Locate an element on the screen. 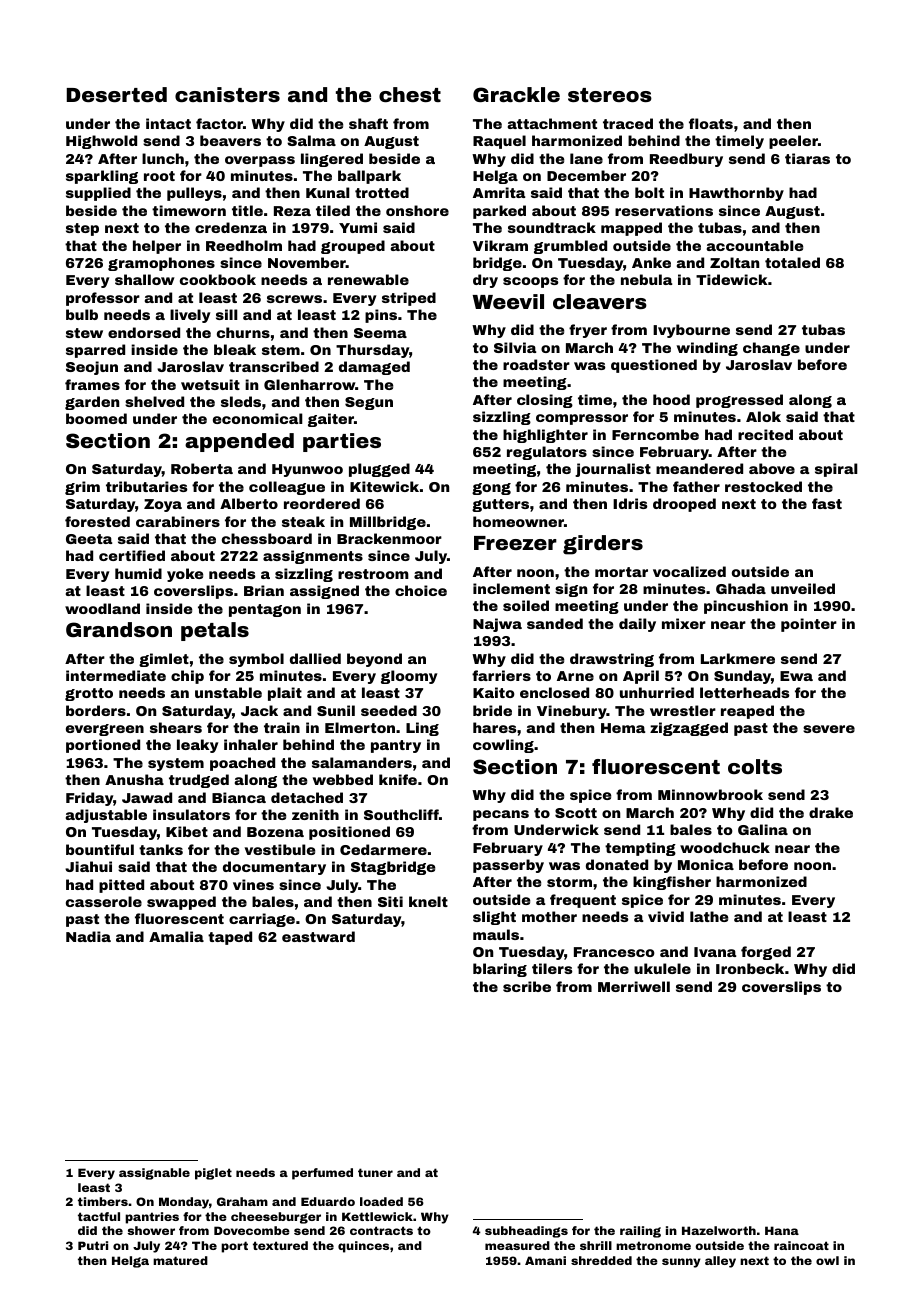  shelved is located at coordinates (154, 401).
